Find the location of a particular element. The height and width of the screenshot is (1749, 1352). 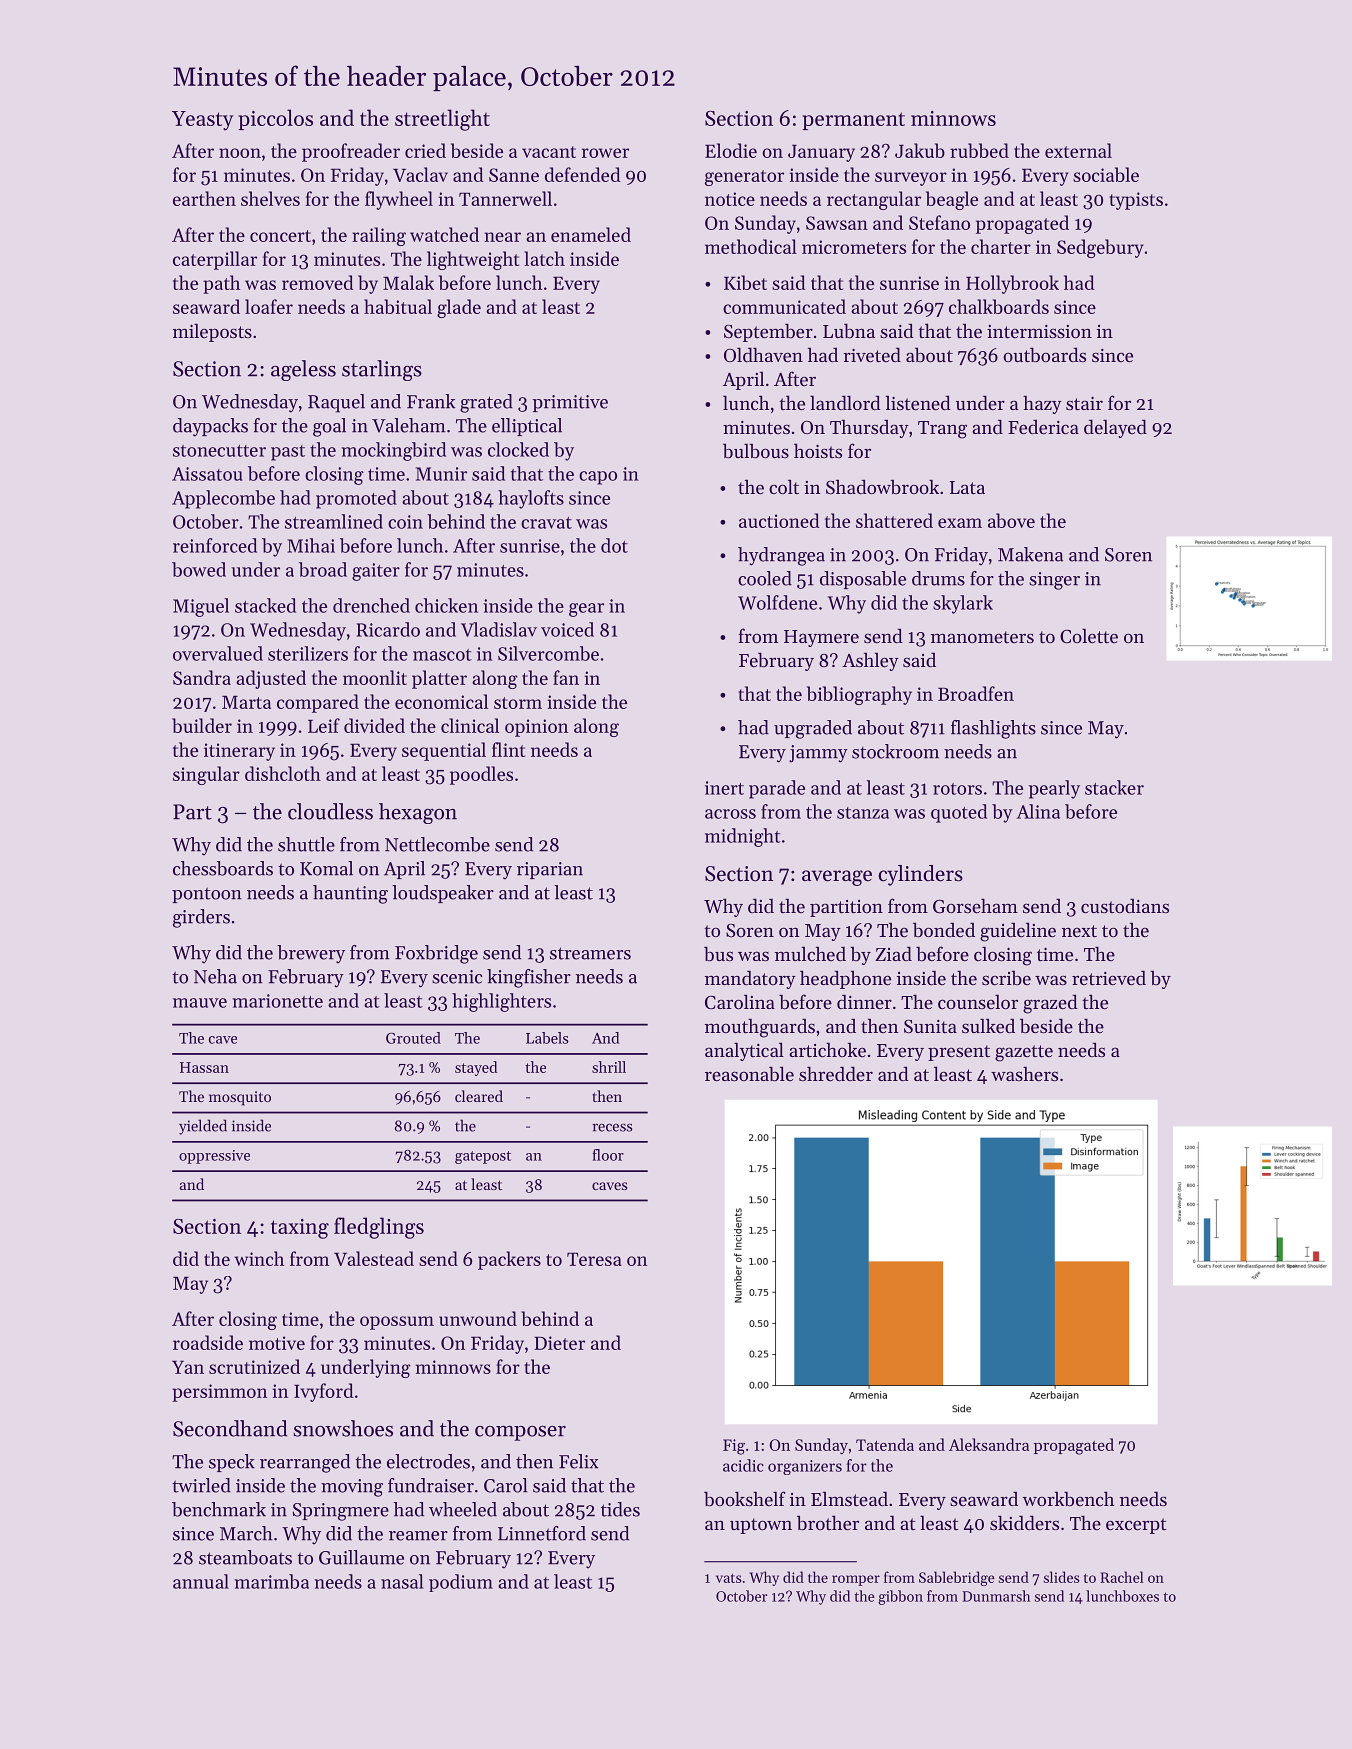

Lubna is located at coordinates (849, 331).
